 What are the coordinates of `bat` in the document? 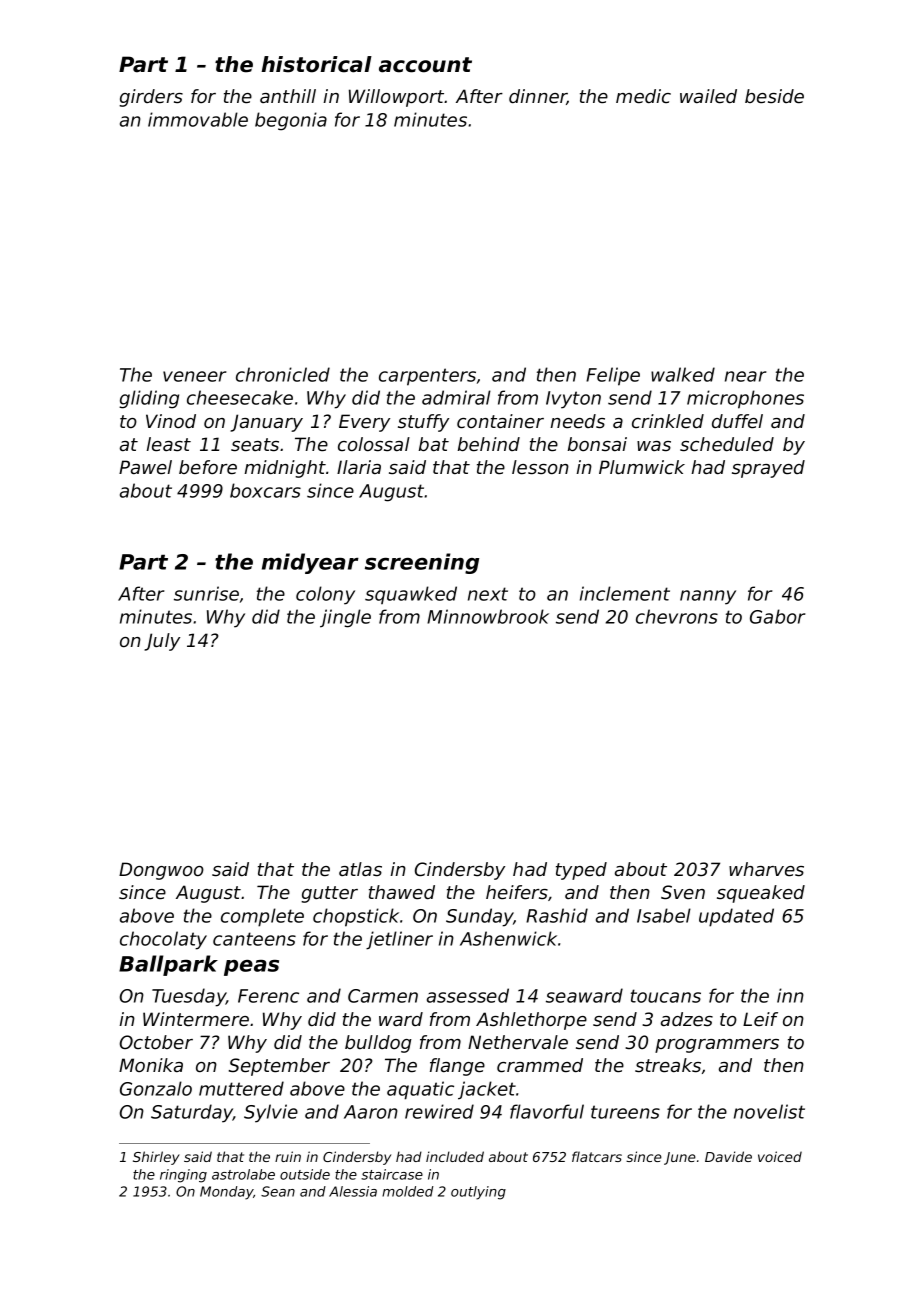 It's located at (434, 444).
